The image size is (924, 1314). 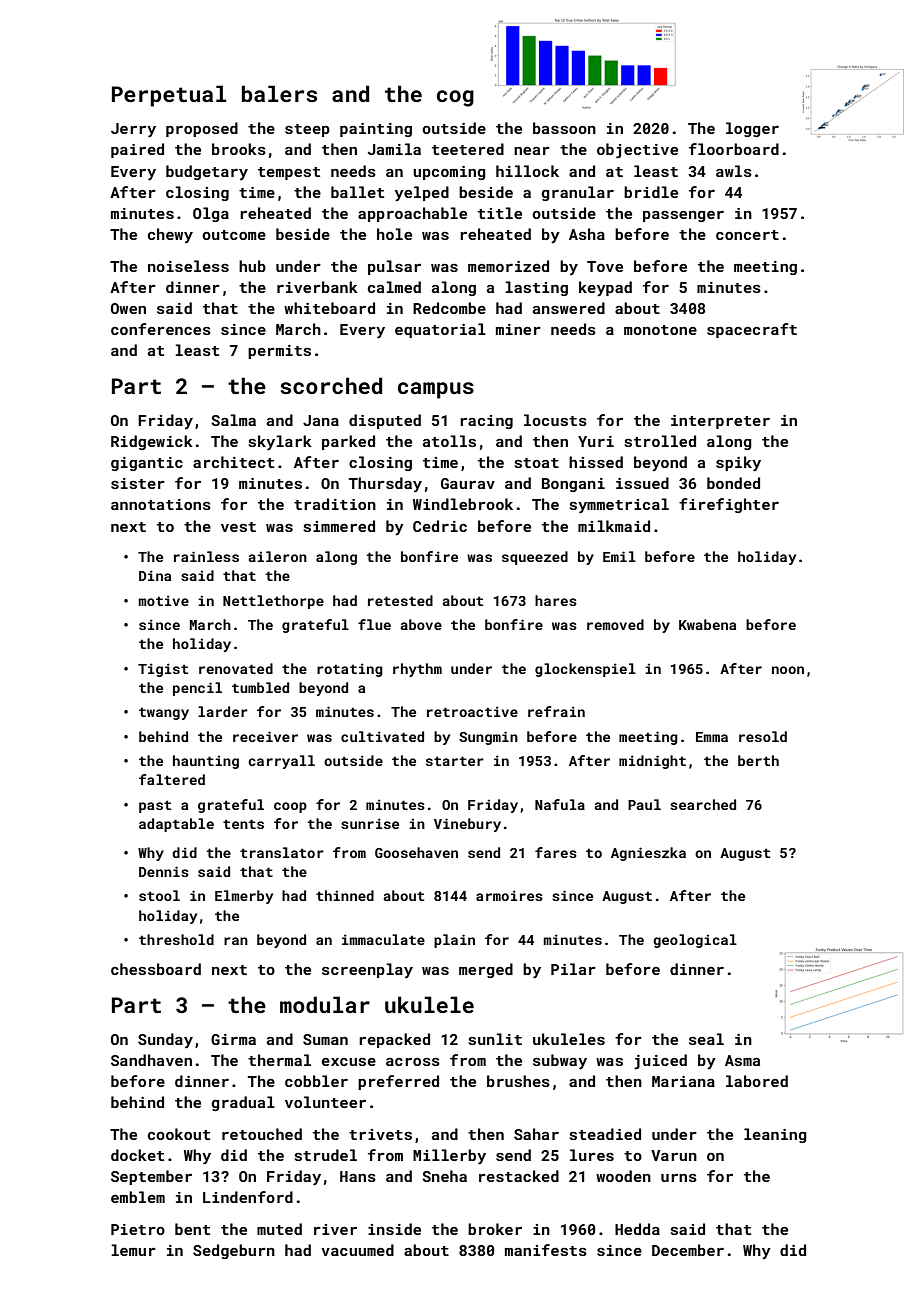 I want to click on Perpetual, so click(x=169, y=96).
